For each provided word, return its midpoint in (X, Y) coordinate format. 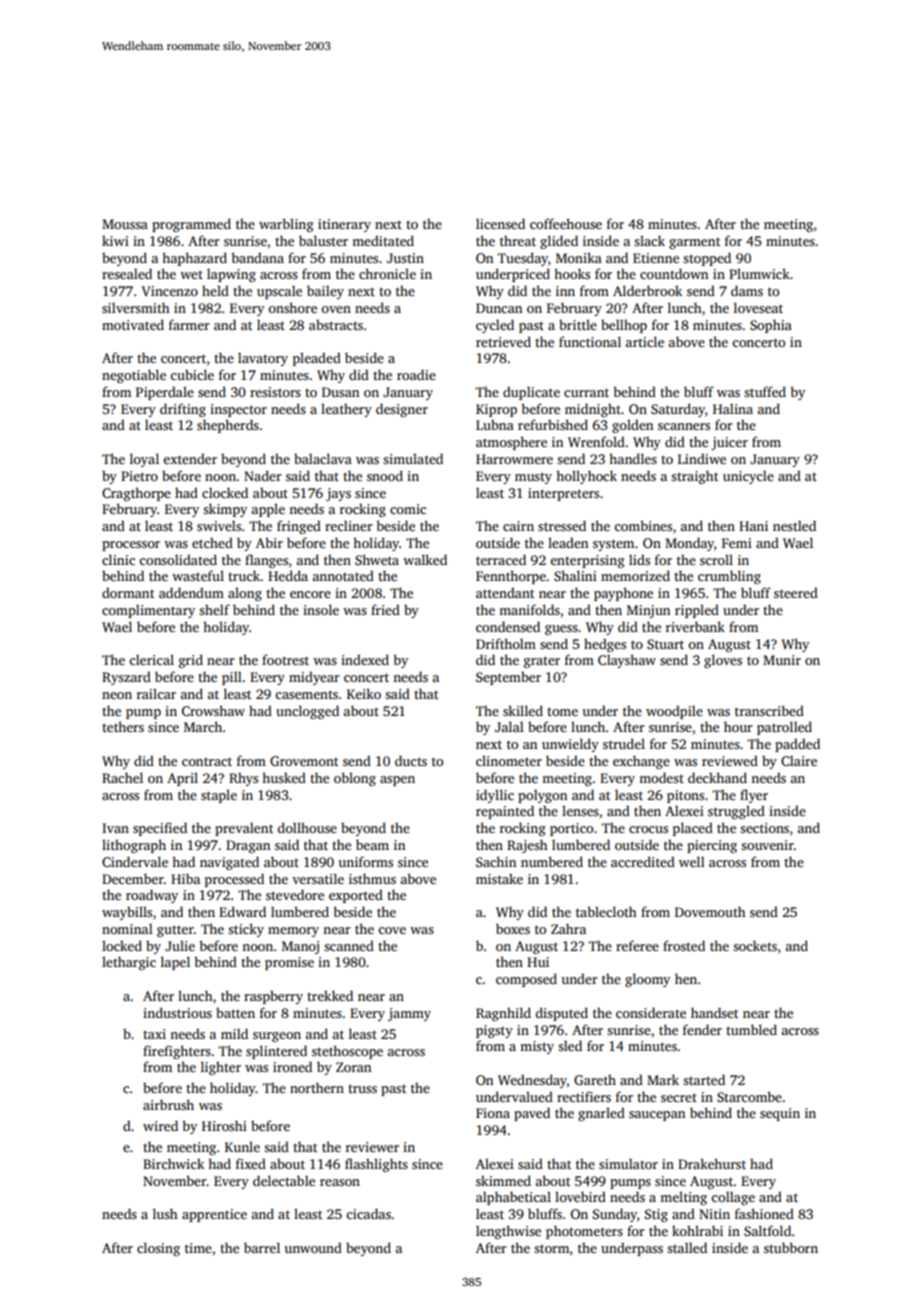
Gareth (595, 1080)
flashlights (376, 1165)
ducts (411, 760)
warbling (286, 225)
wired (160, 1125)
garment (694, 243)
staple (219, 796)
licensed (500, 223)
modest (661, 777)
